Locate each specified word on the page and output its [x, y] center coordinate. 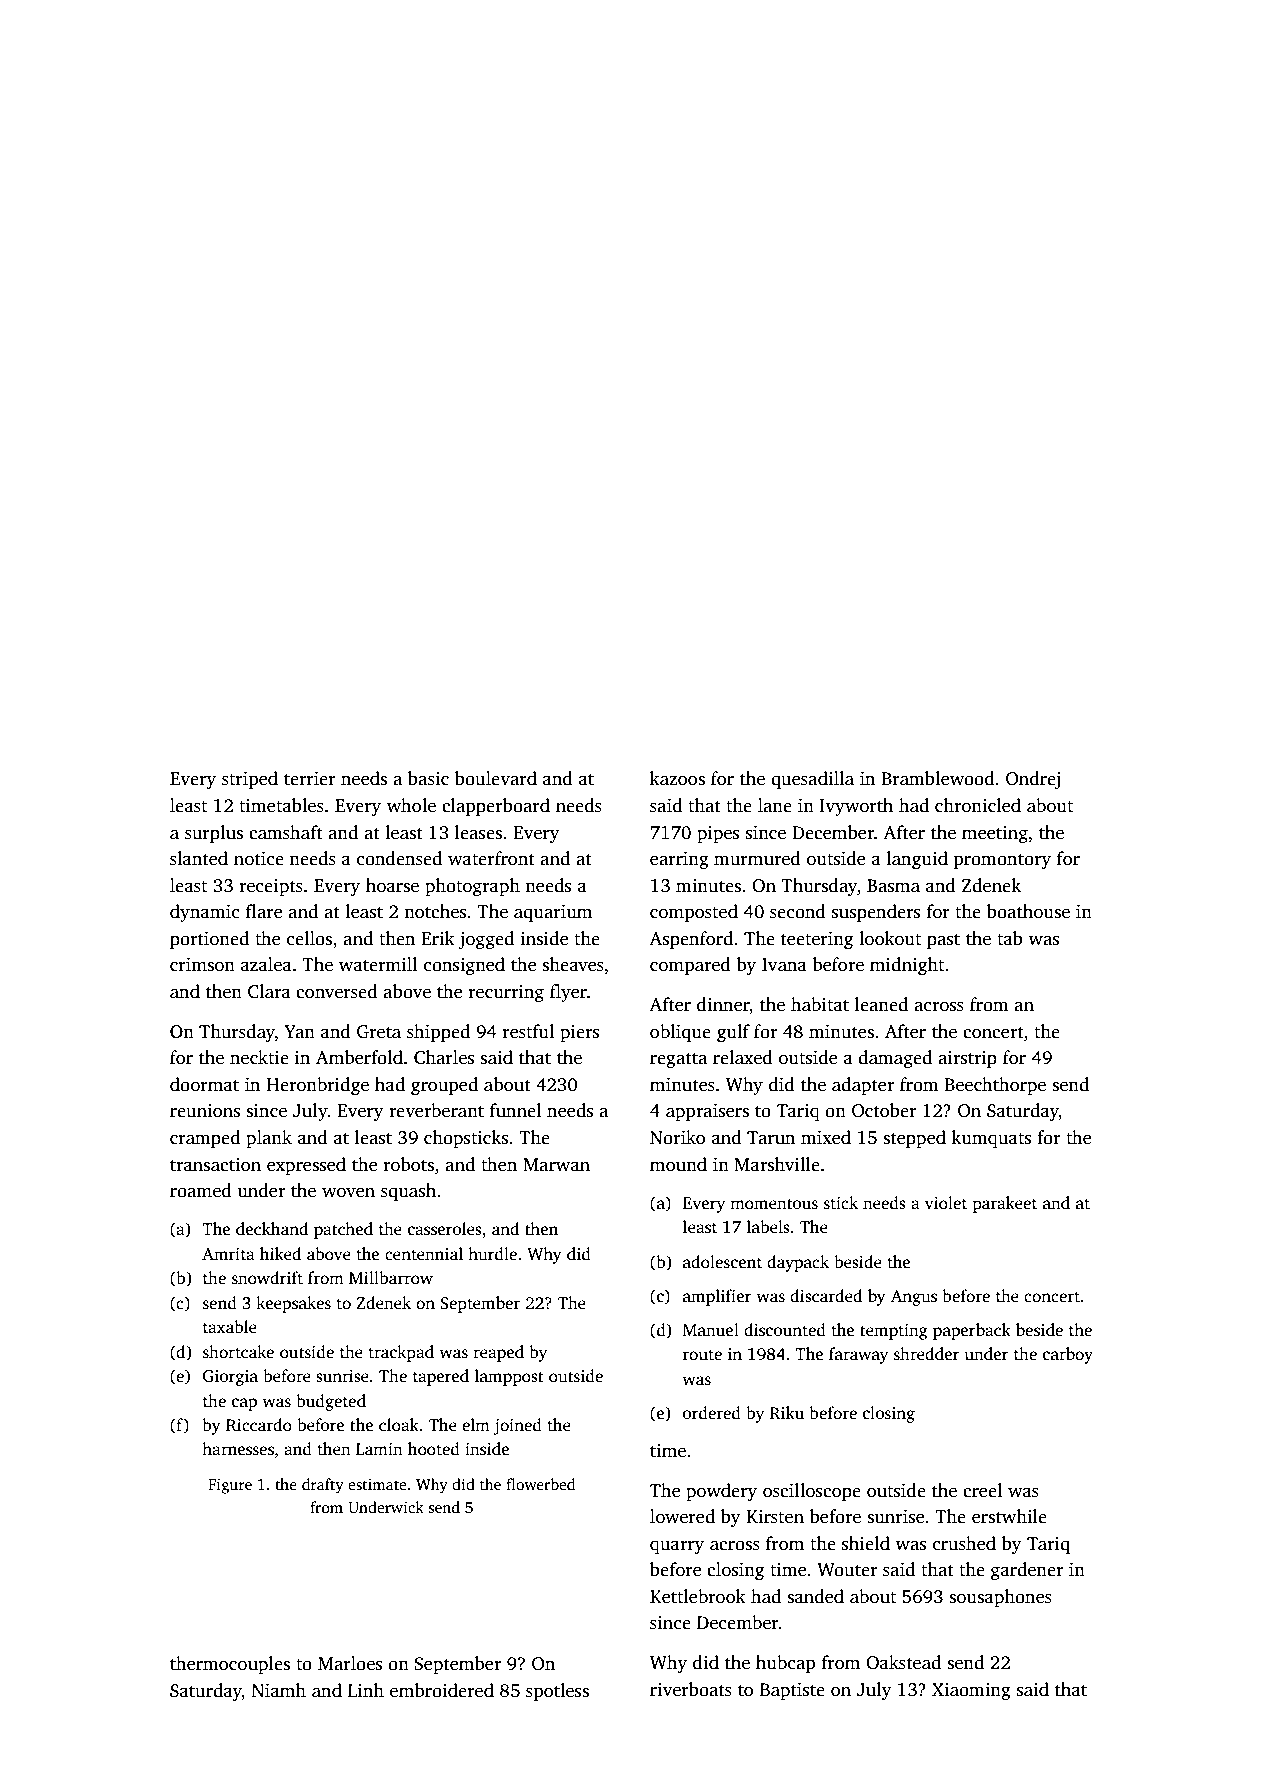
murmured [757, 858]
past [943, 941]
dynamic [205, 913]
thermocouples [230, 1665]
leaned [881, 1004]
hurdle [492, 1254]
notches [435, 911]
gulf [733, 1033]
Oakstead [903, 1662]
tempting [894, 1332]
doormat [204, 1084]
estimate [377, 1485]
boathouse [1028, 911]
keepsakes [293, 1304]
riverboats [691, 1689]
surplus [214, 834]
